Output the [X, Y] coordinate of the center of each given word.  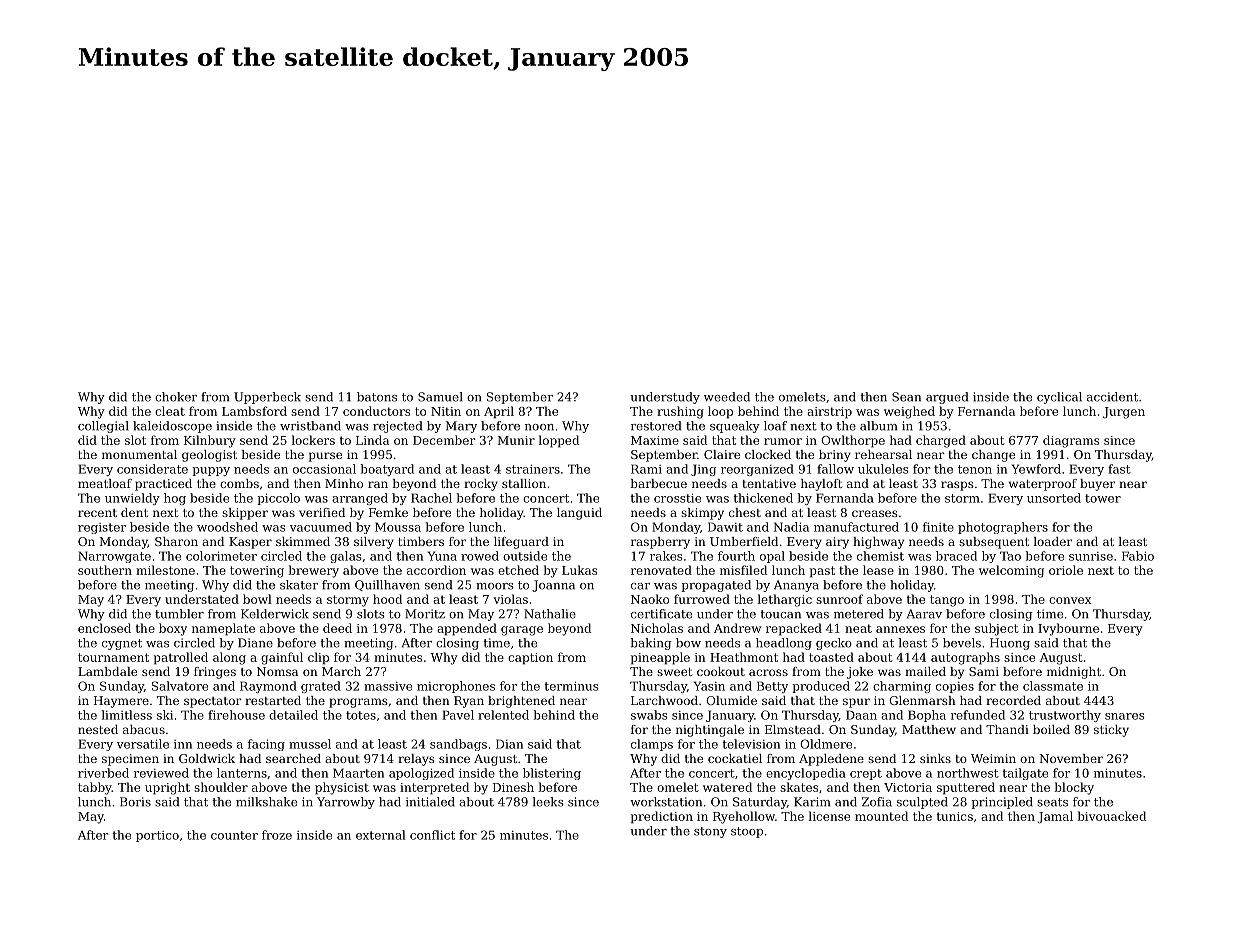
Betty [772, 687]
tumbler [179, 614]
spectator [213, 702]
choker [176, 397]
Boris [135, 802]
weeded [727, 397]
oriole [1066, 570]
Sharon [176, 541]
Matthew [929, 729]
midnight [1074, 673]
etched [518, 570]
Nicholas [657, 628]
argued [947, 398]
